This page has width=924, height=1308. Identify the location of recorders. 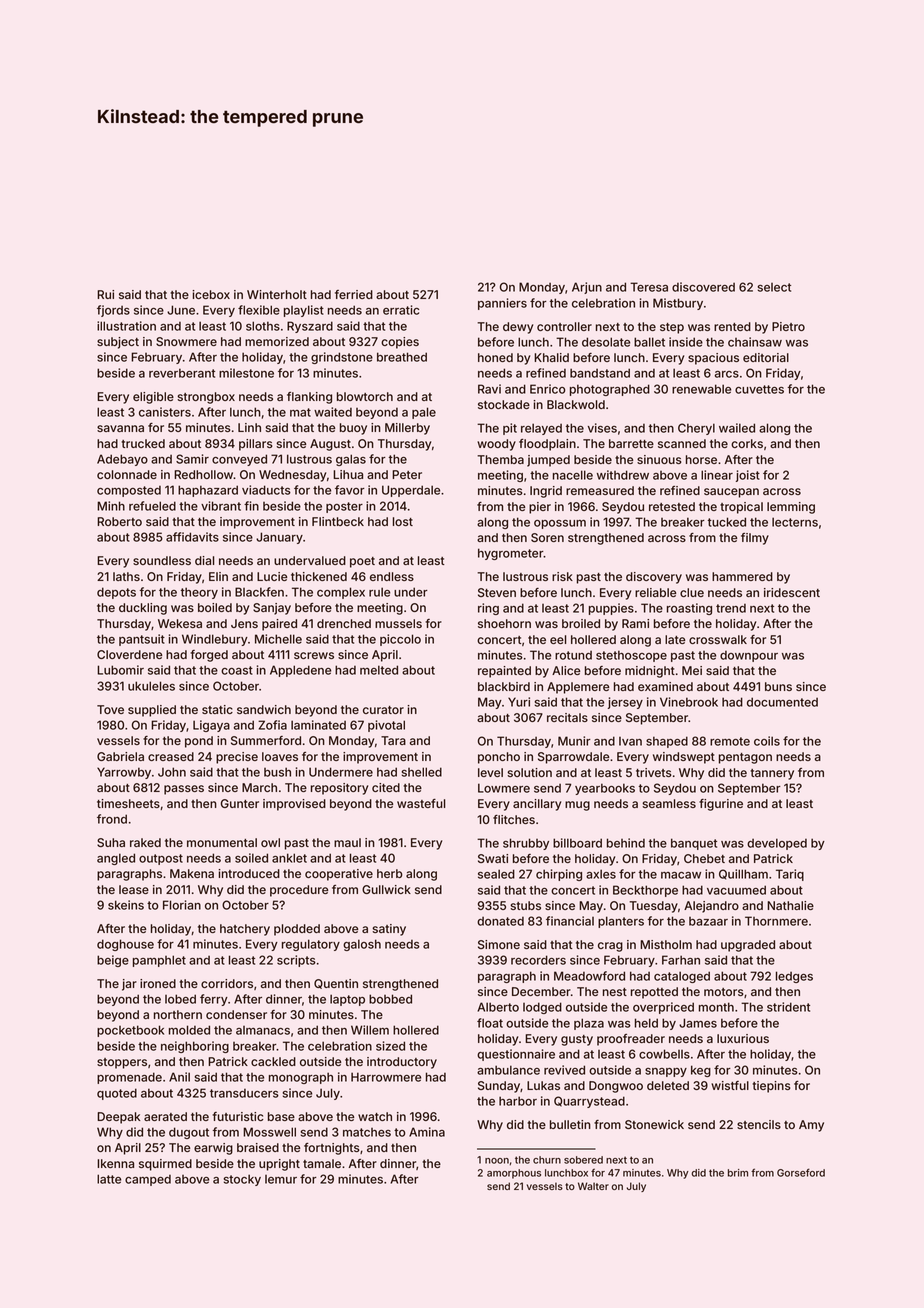
(538, 960).
